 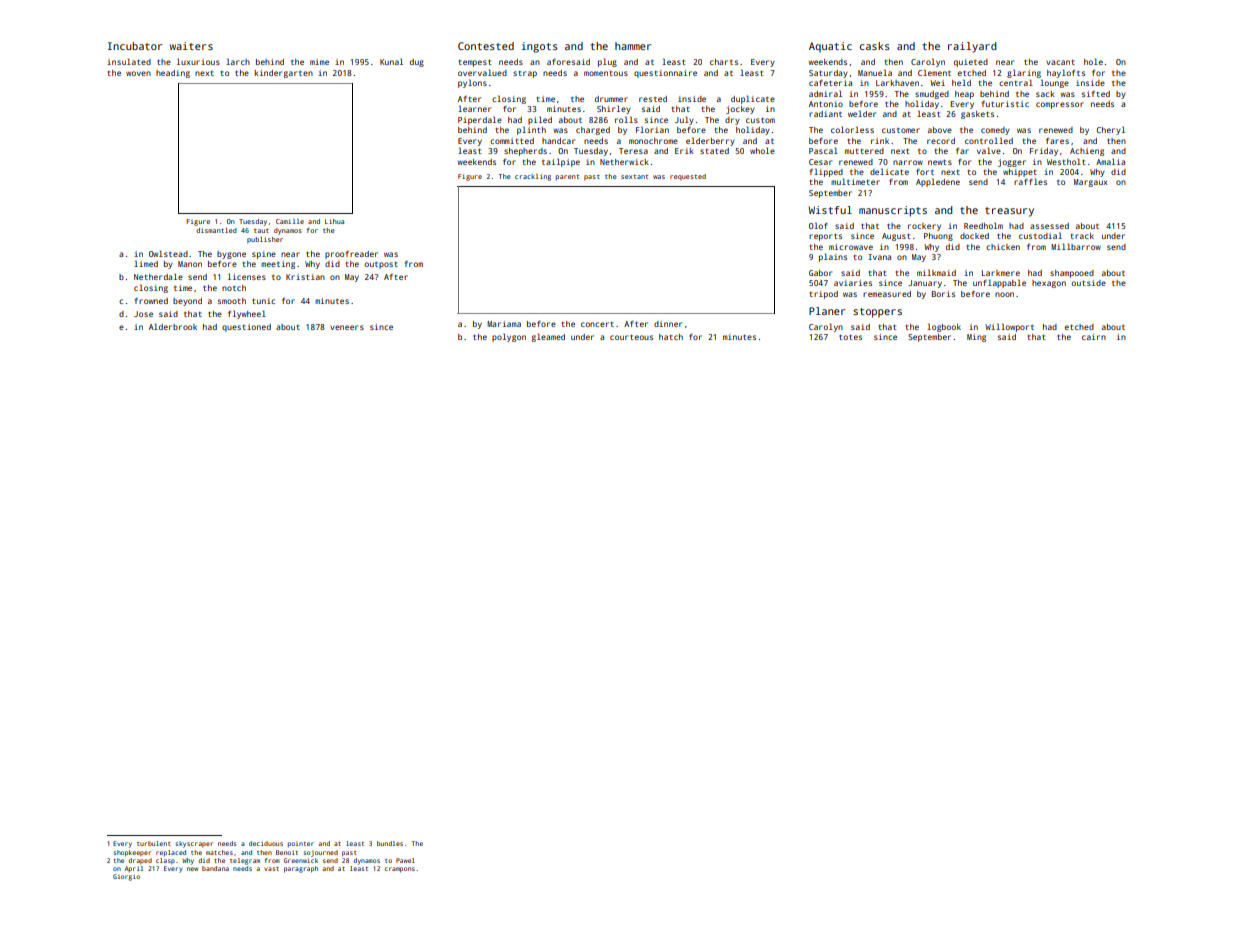 I want to click on noon, so click(x=1004, y=294).
